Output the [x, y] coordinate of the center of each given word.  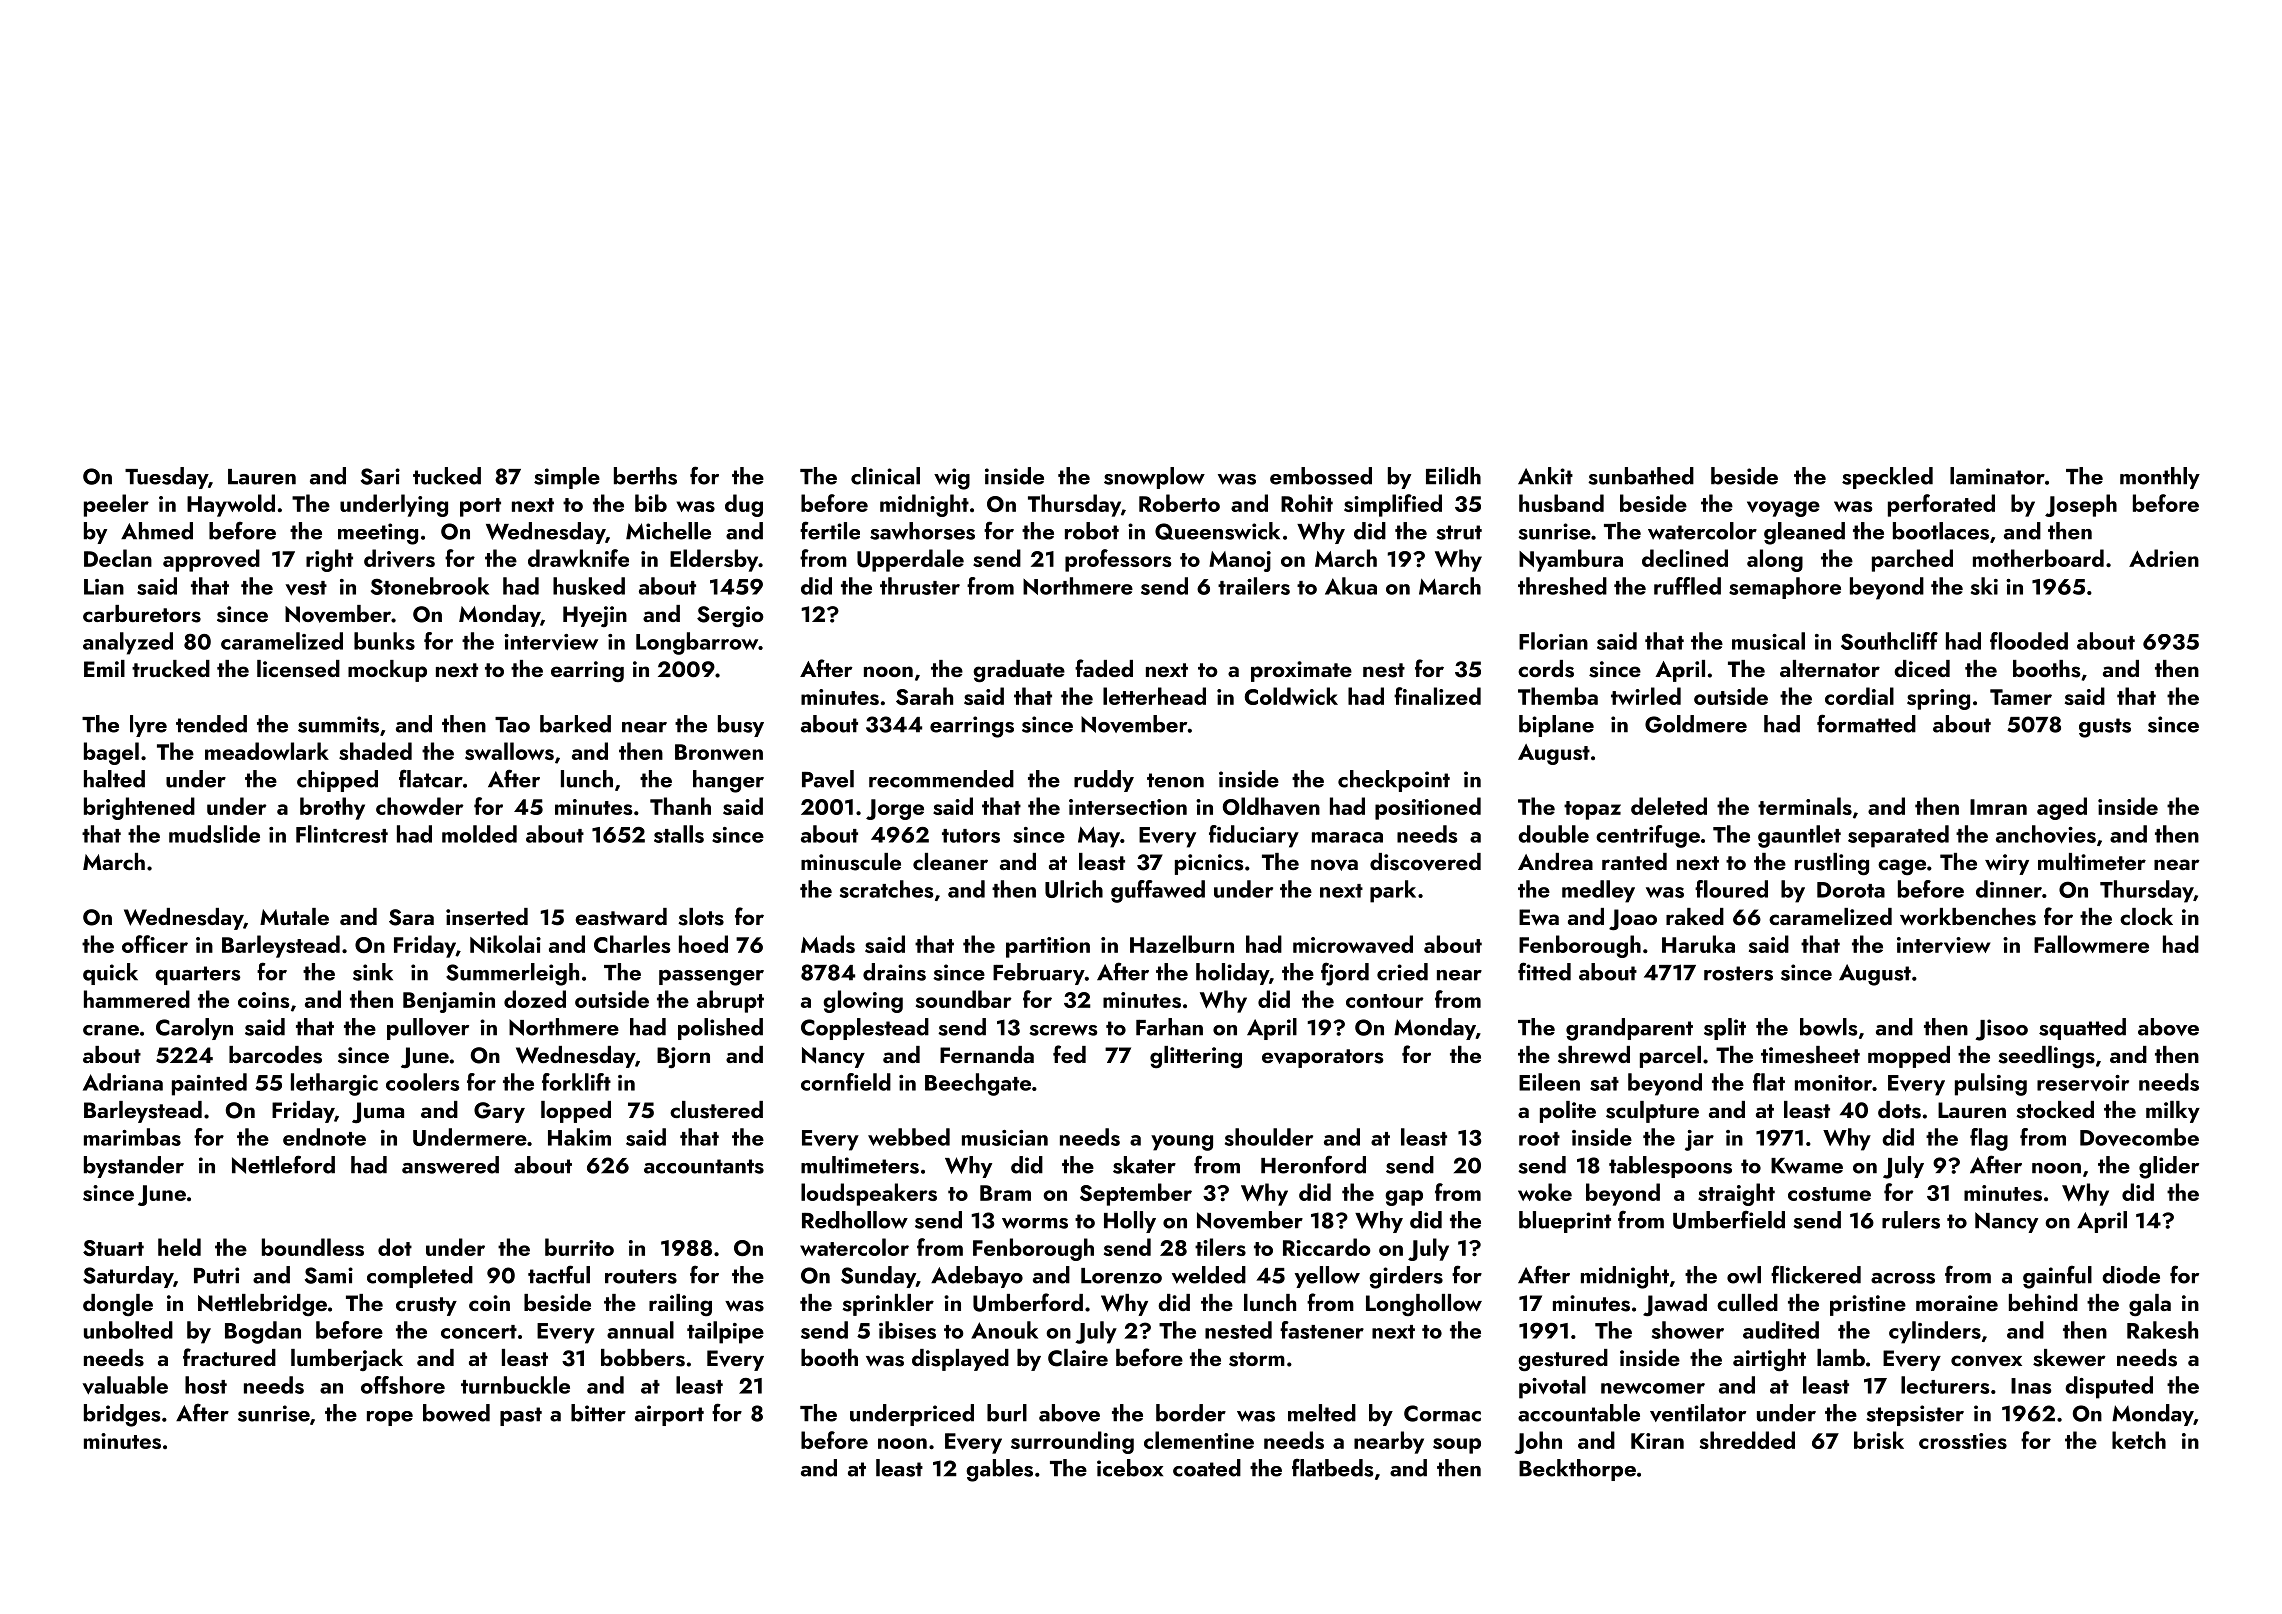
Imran [1998, 807]
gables [999, 1470]
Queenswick [1217, 531]
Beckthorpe [1577, 1470]
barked [575, 724]
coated [1207, 1468]
